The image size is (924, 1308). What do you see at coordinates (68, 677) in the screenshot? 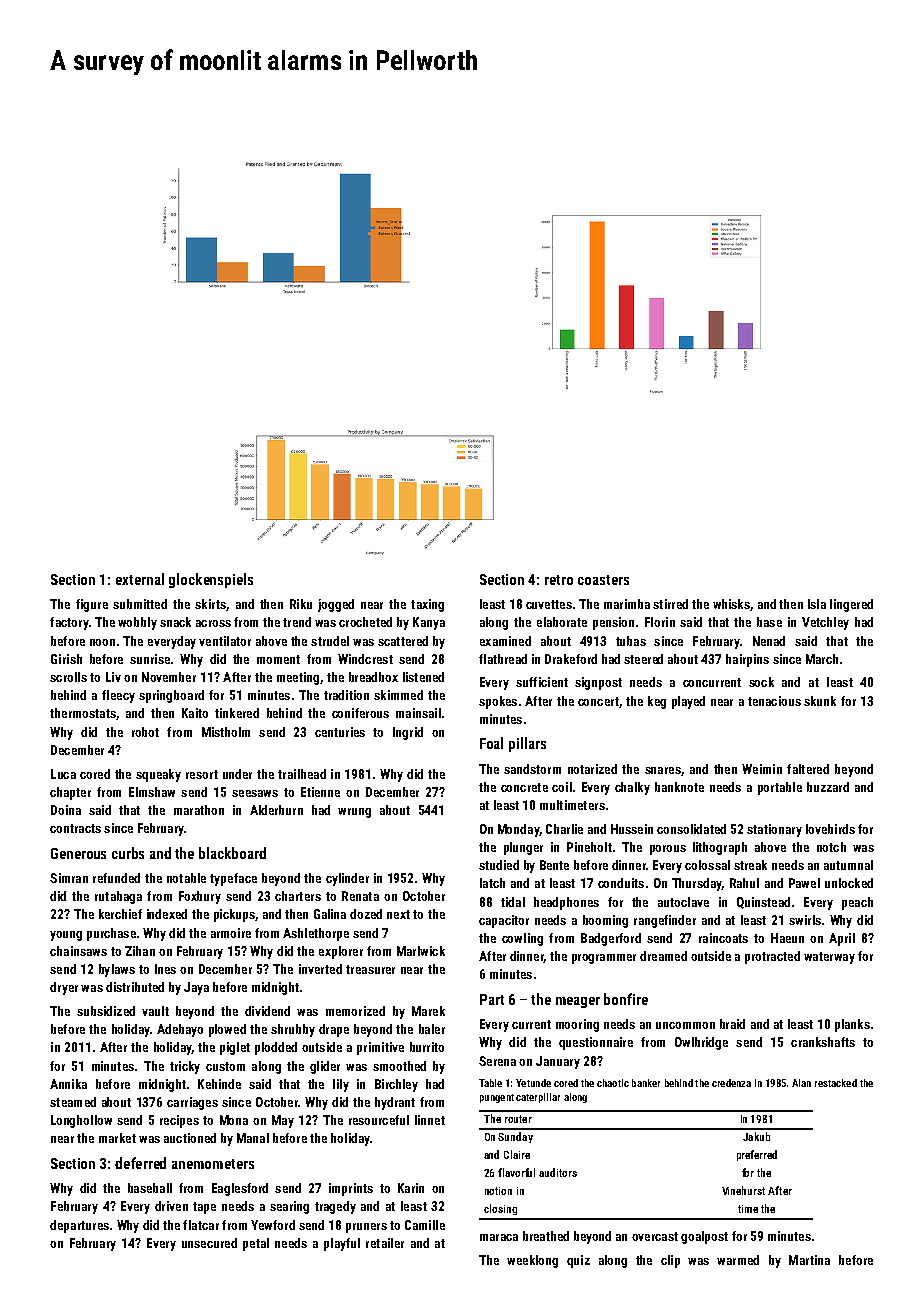
I see `scrolls` at bounding box center [68, 677].
